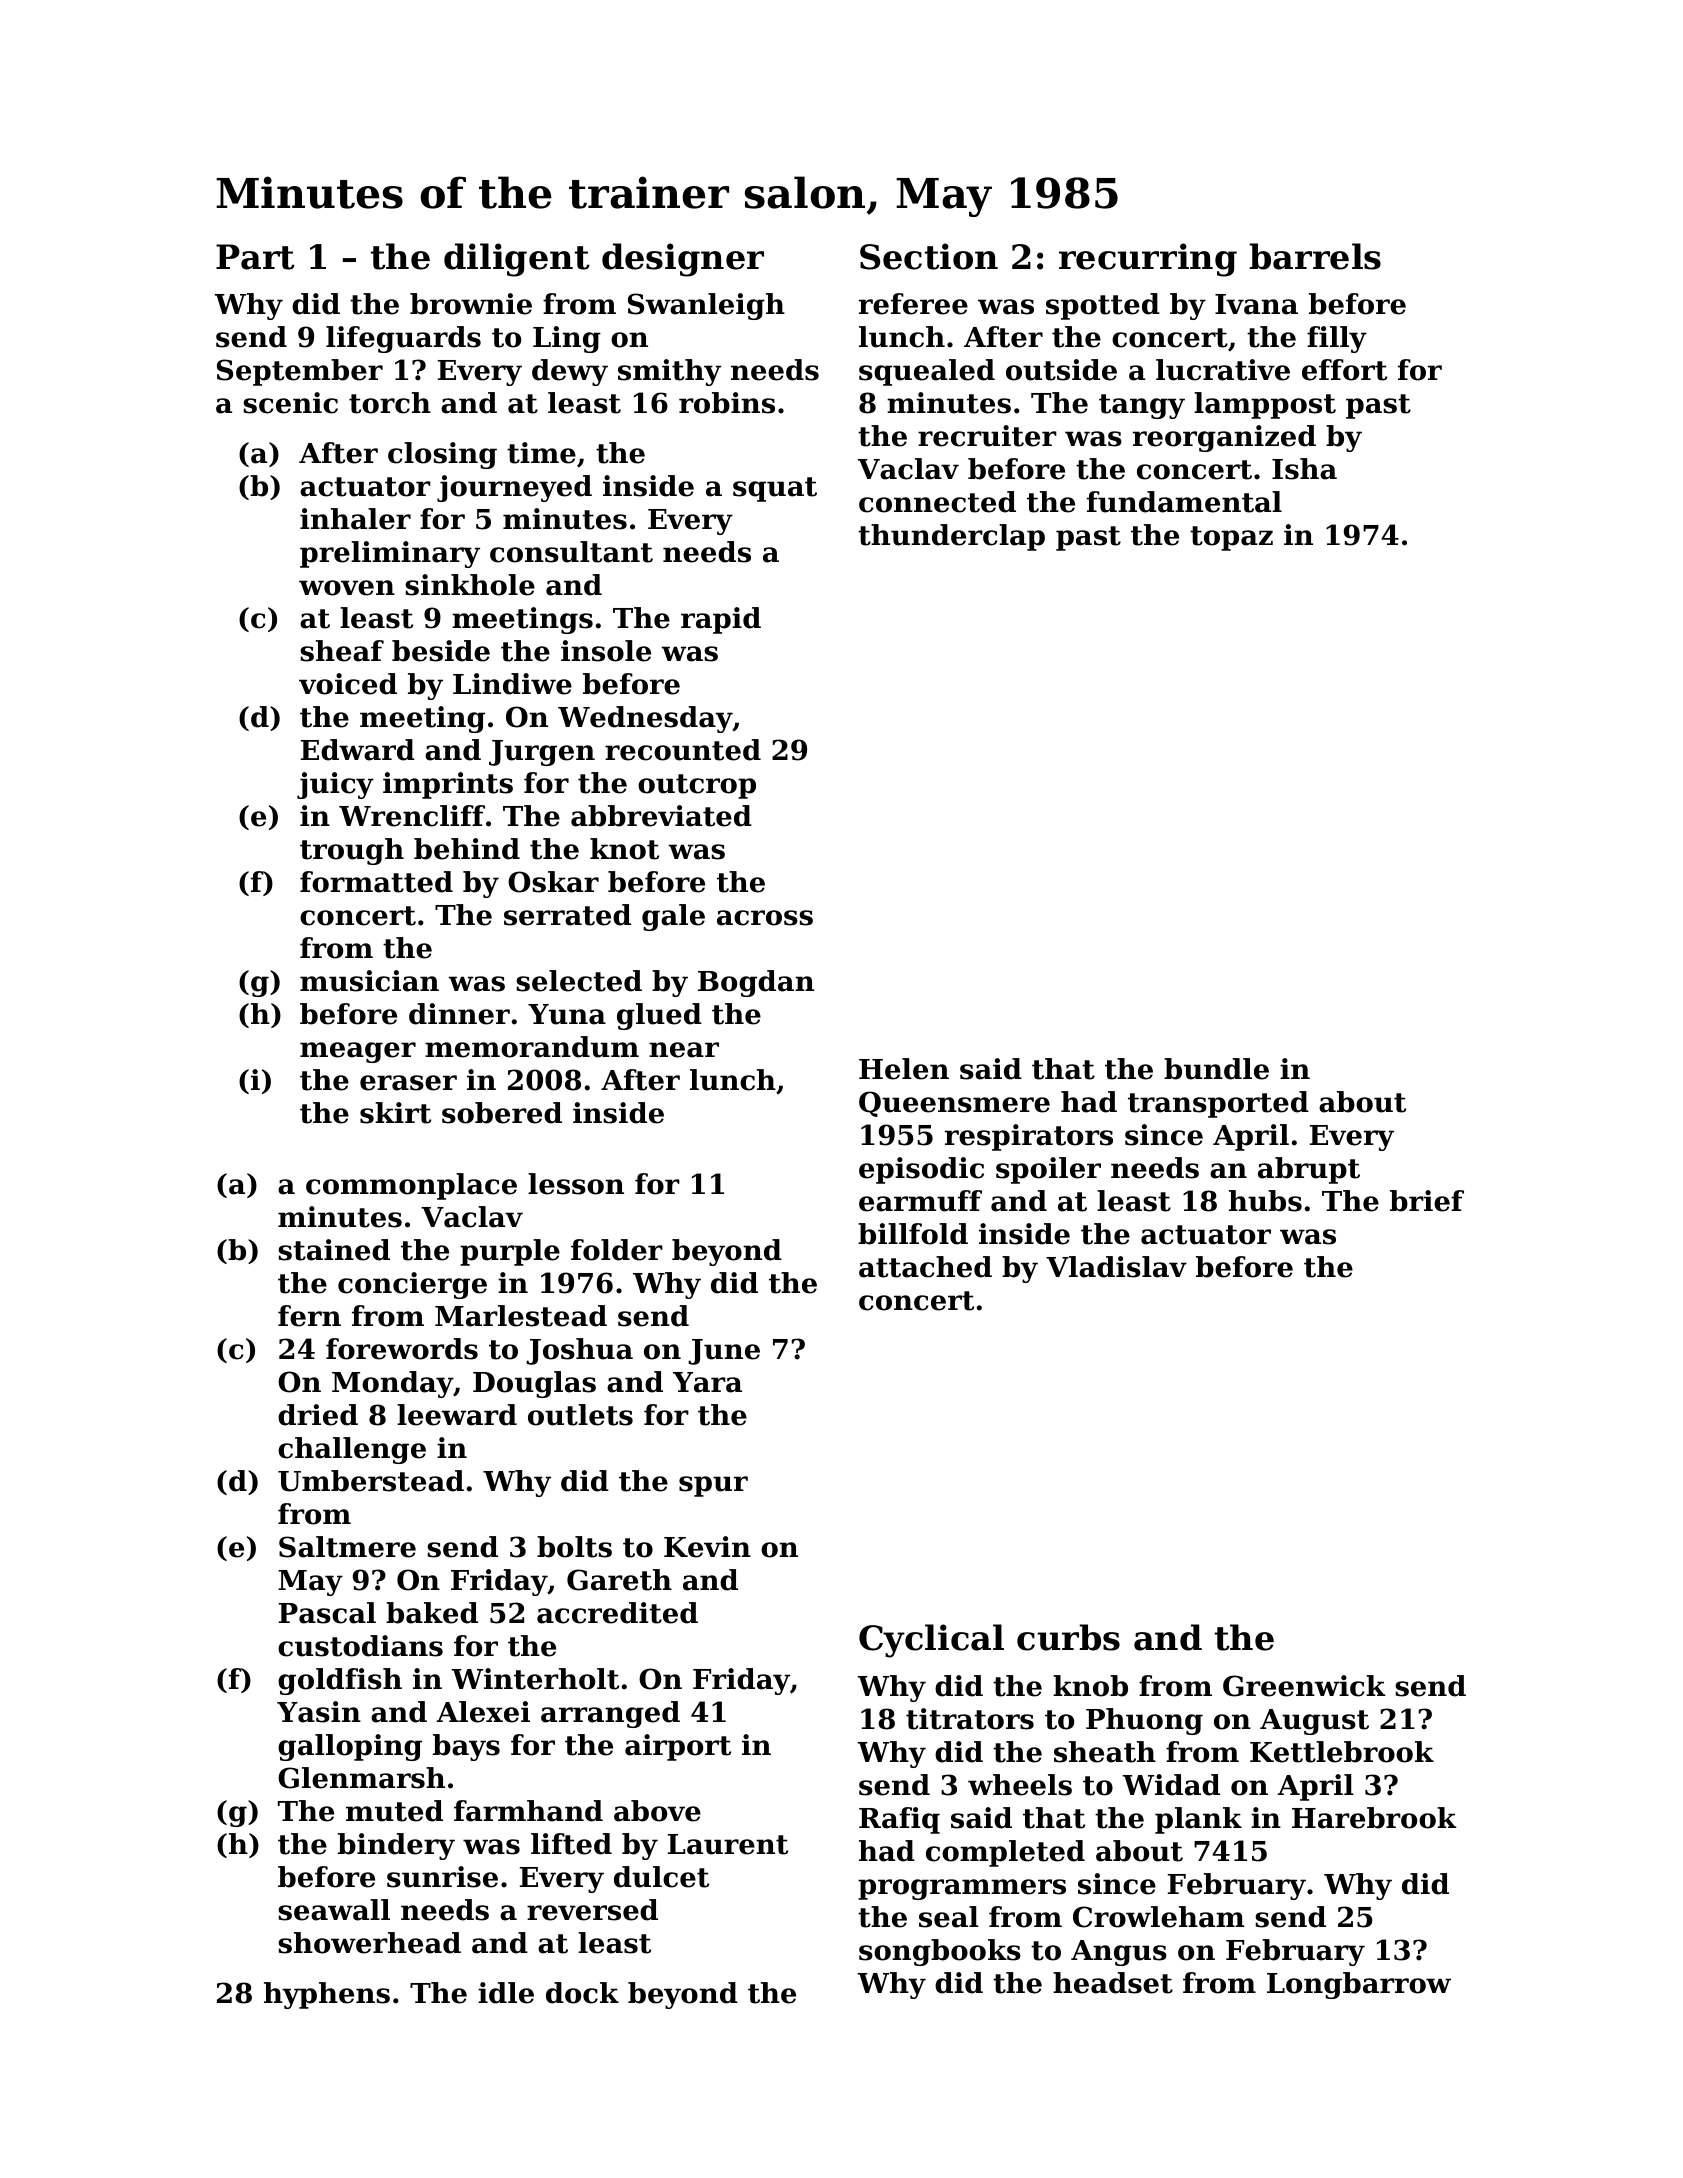 The height and width of the page is (2178, 1683). What do you see at coordinates (506, 1993) in the page?
I see `idle` at bounding box center [506, 1993].
